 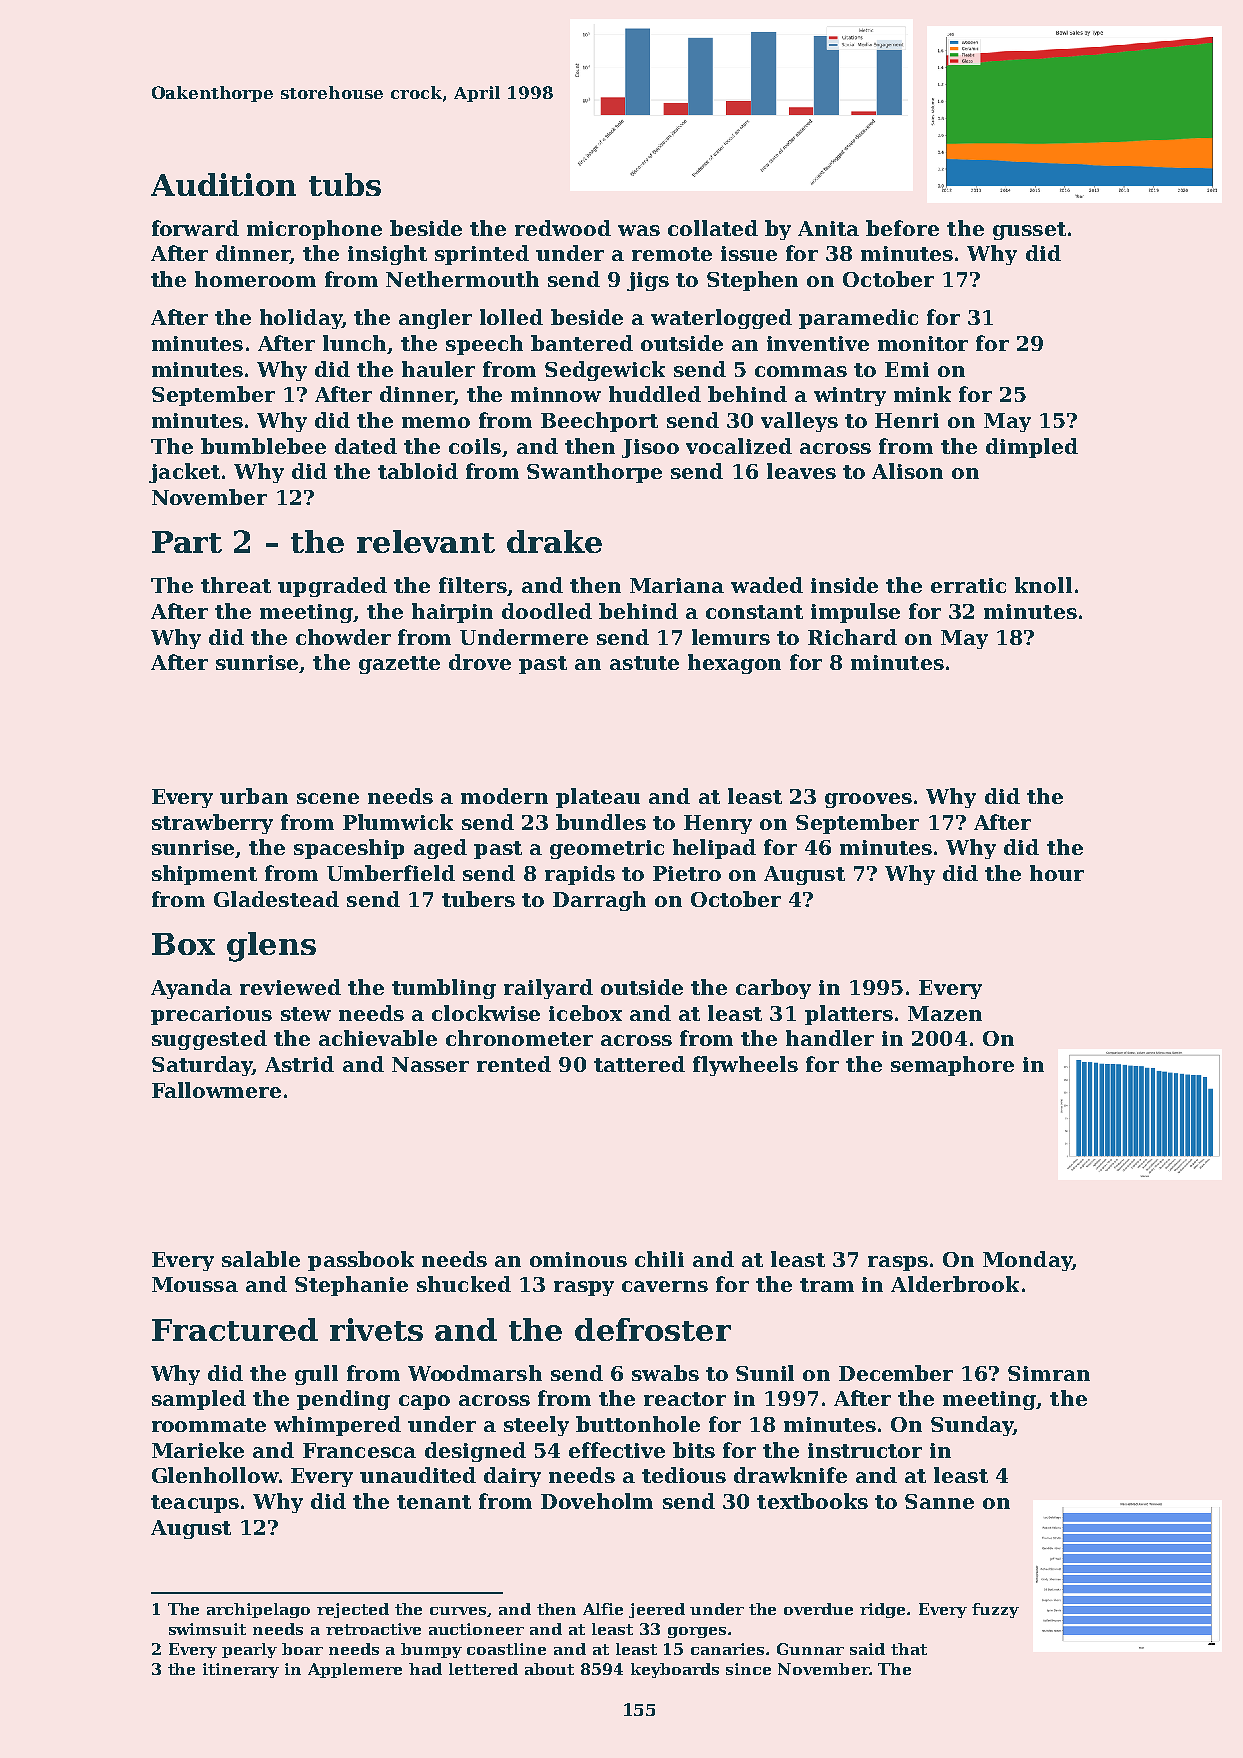 I want to click on achievable, so click(x=378, y=1038).
